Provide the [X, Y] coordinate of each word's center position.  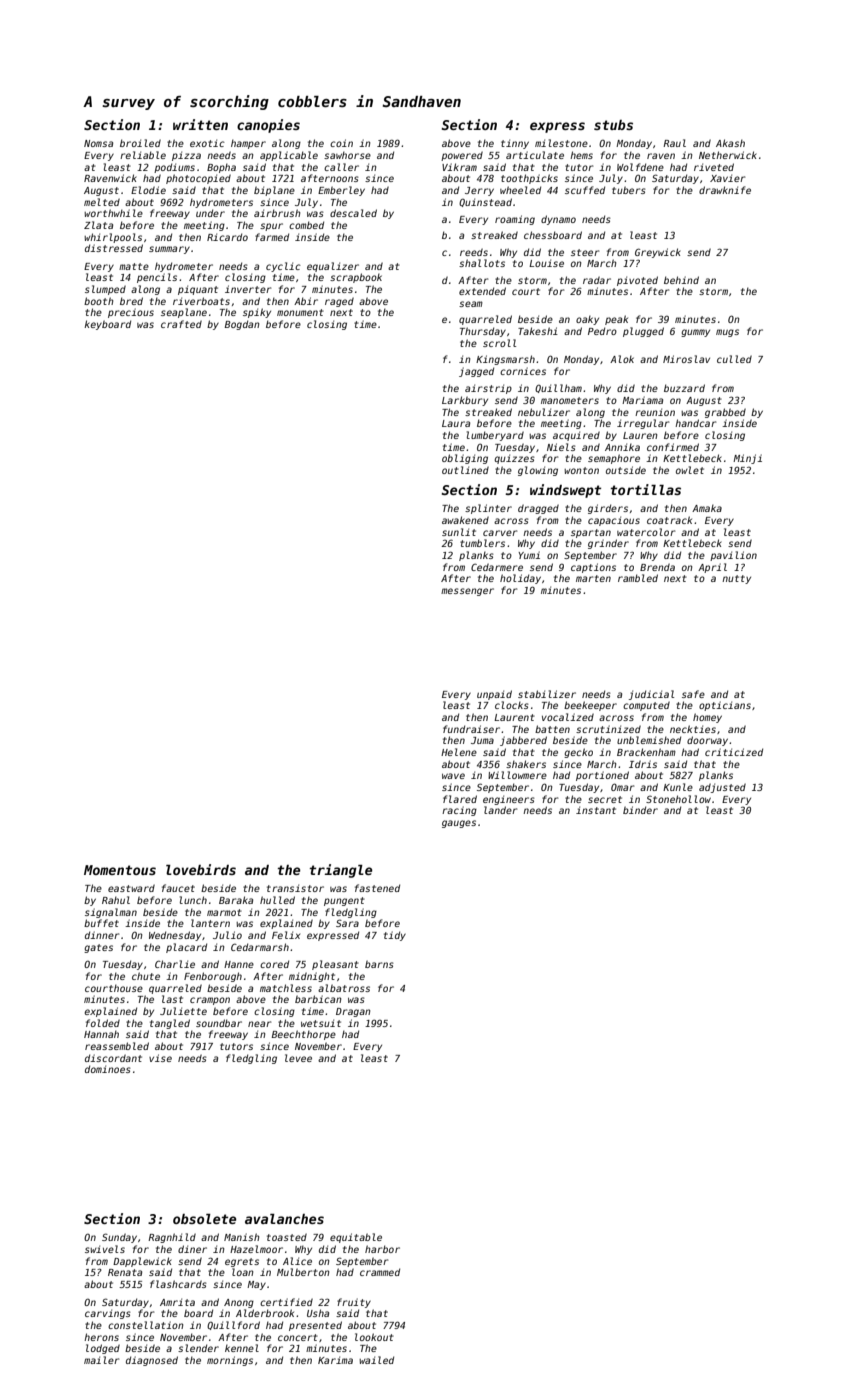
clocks [512, 705]
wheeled [520, 190]
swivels [105, 1249]
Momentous [120, 870]
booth [98, 301]
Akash [730, 143]
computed [646, 706]
